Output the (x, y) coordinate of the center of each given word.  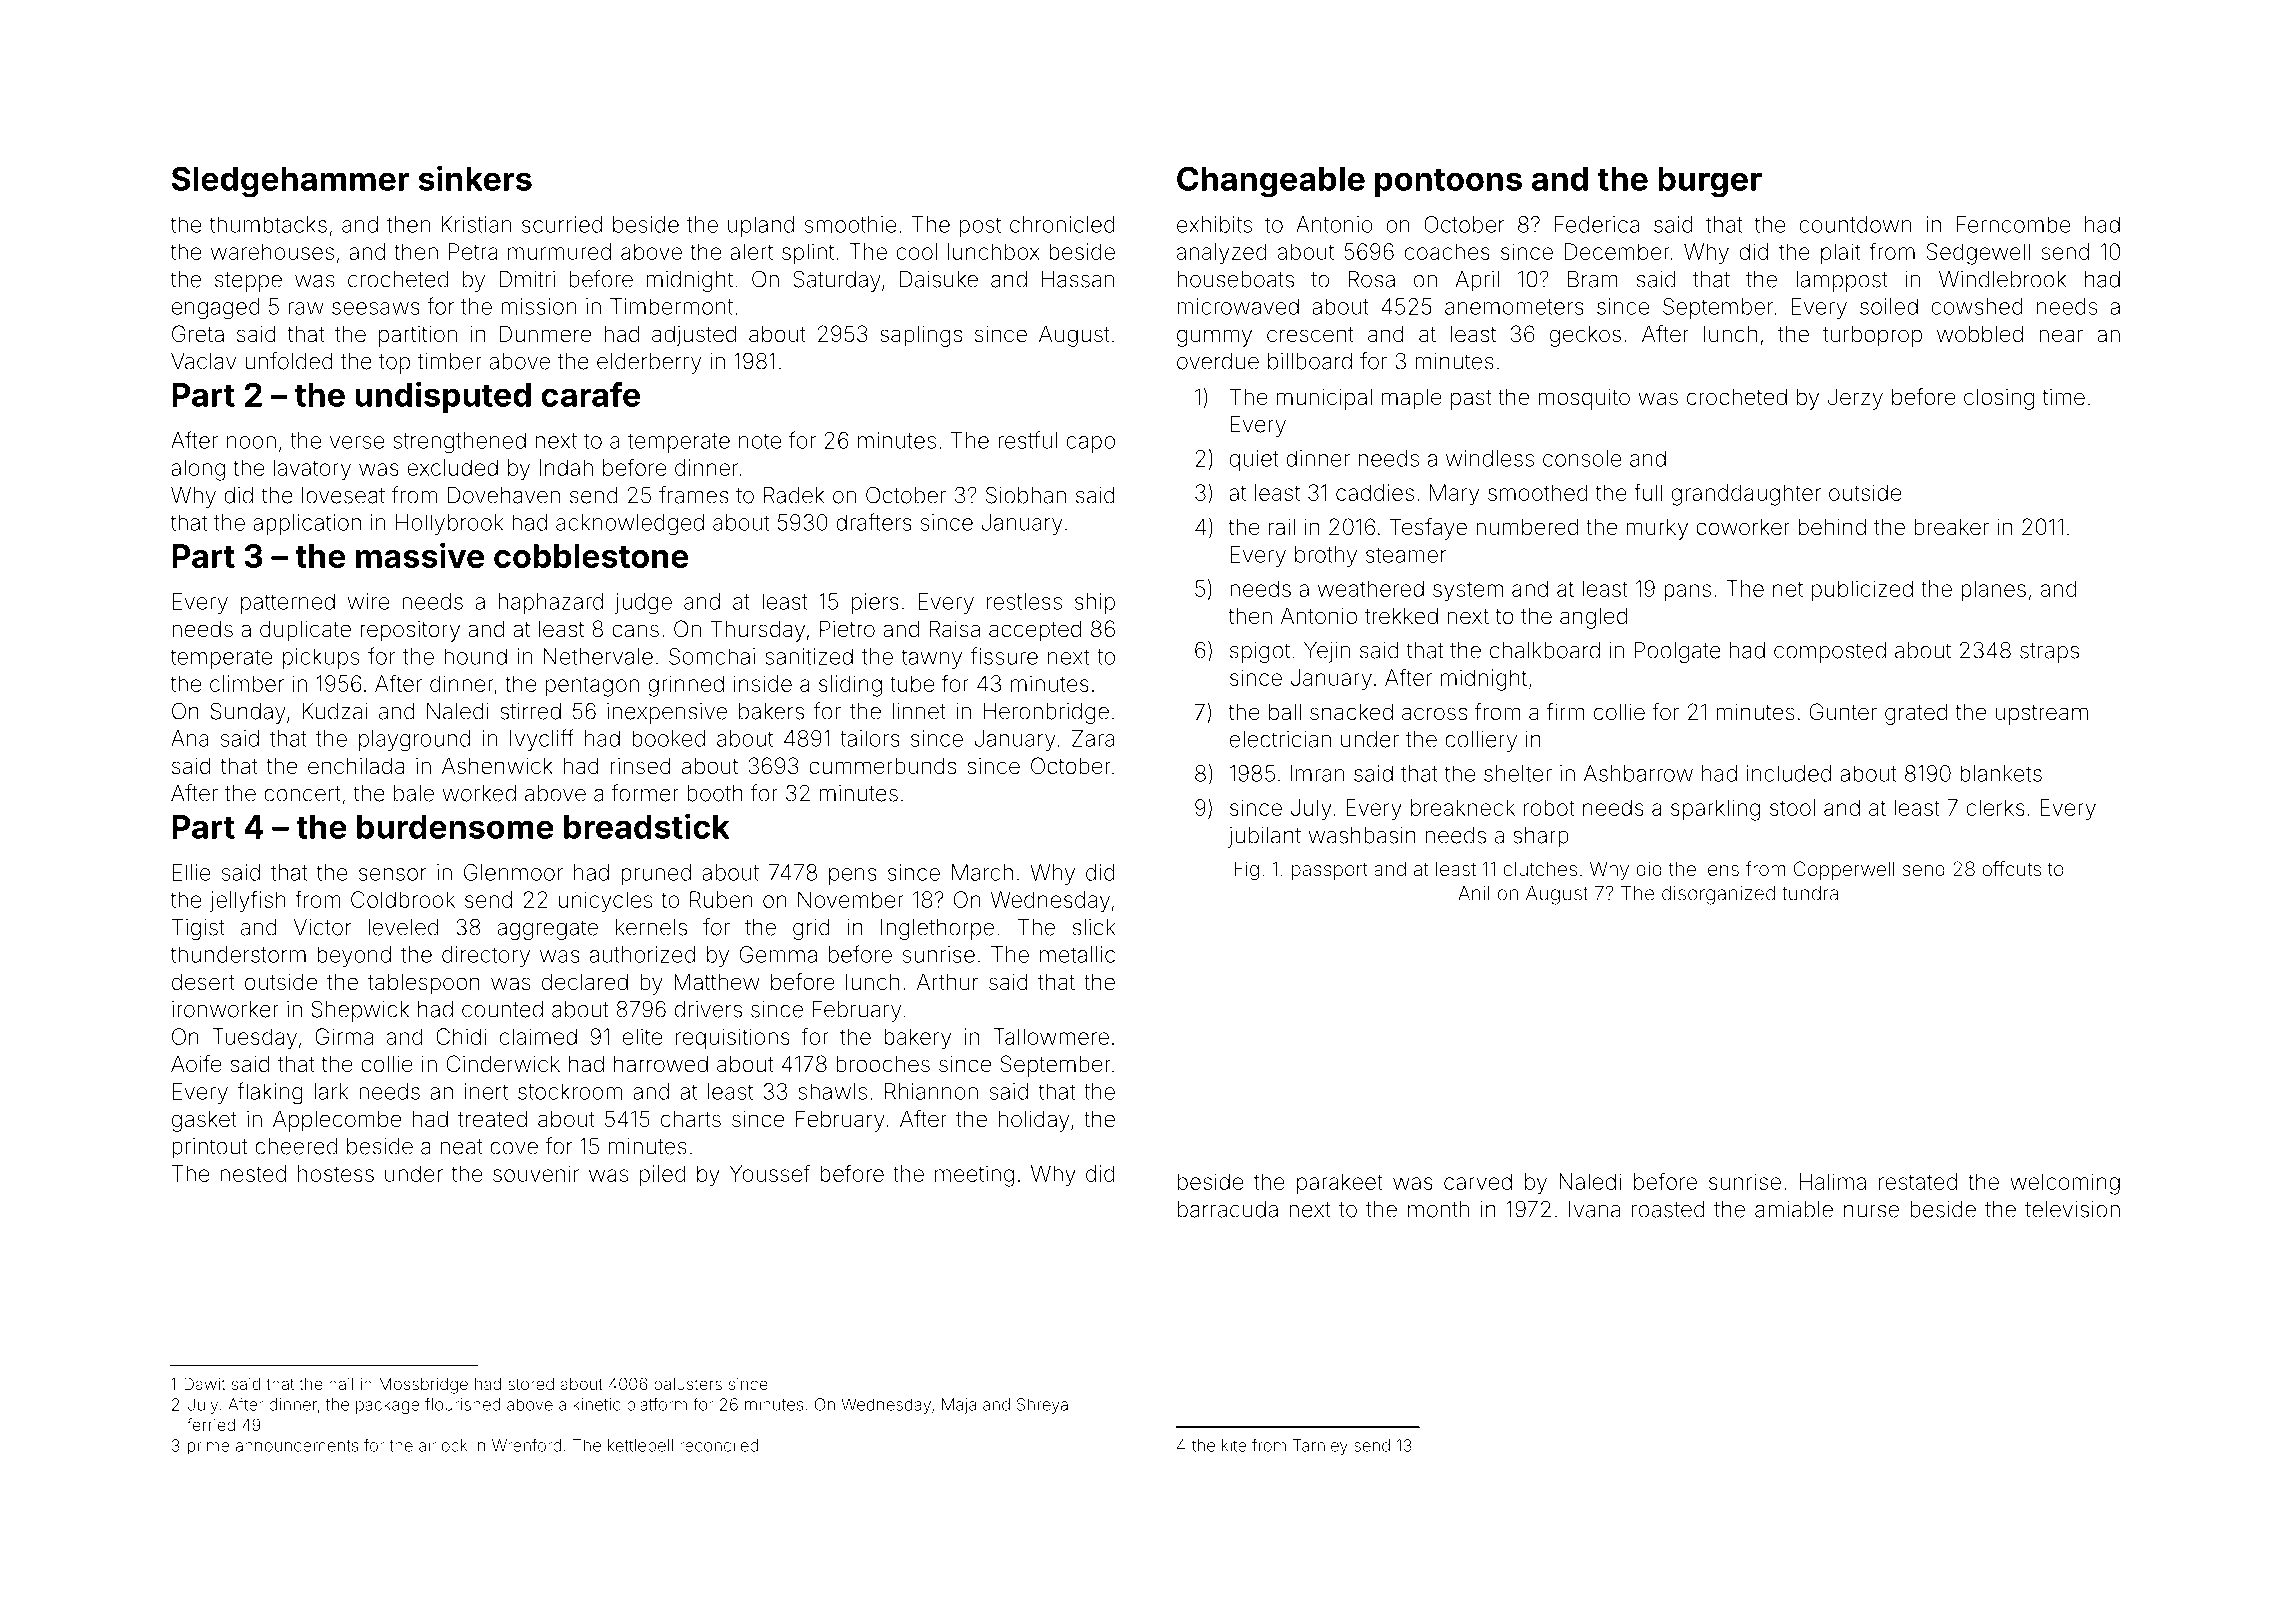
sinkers (475, 178)
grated (1916, 714)
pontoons (1448, 182)
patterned (288, 603)
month (1438, 1209)
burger (1710, 182)
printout (209, 1148)
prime (209, 1447)
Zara (1093, 738)
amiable (1794, 1209)
